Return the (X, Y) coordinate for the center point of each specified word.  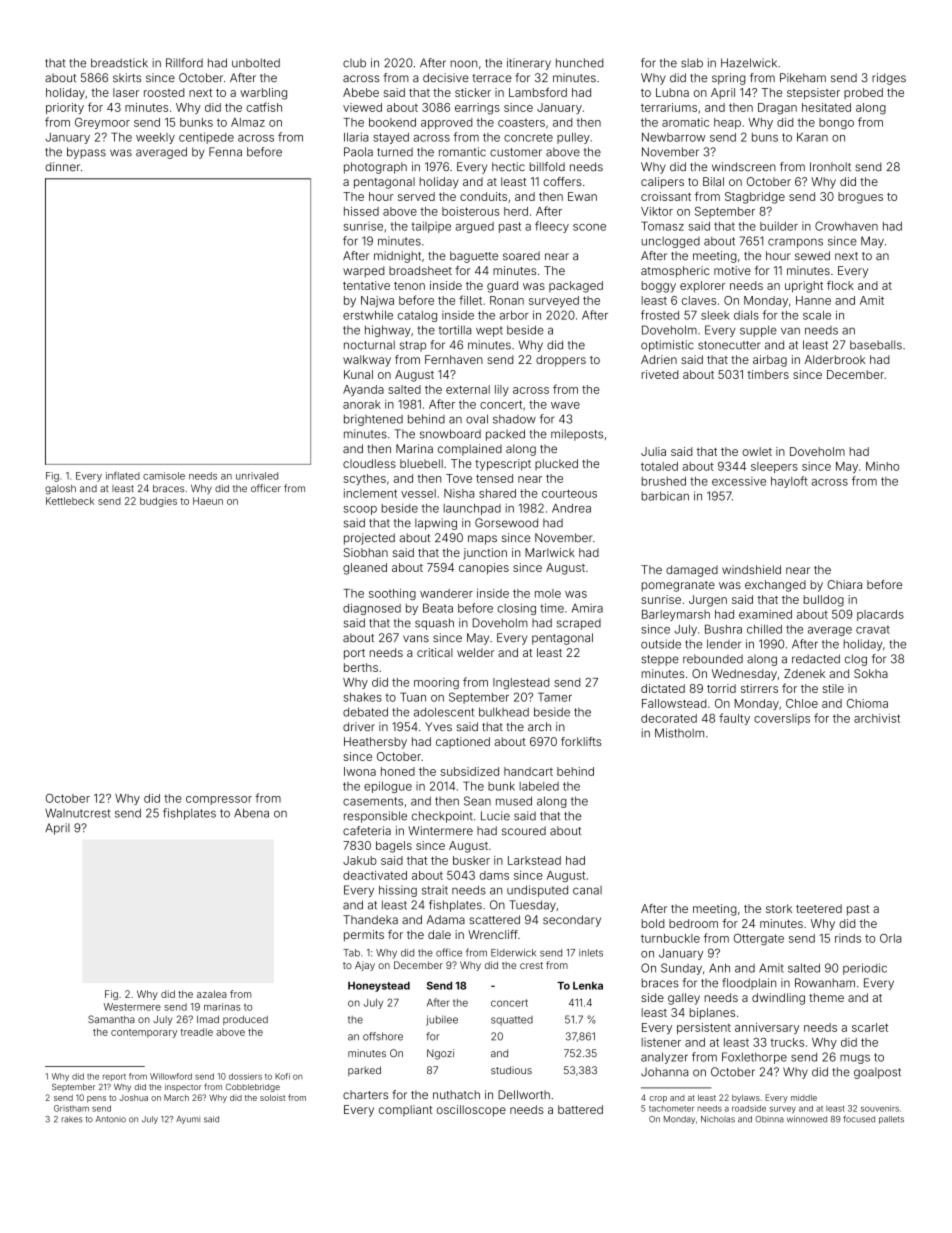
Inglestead (521, 683)
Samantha (111, 1019)
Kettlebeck (70, 501)
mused (514, 801)
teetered (819, 908)
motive (732, 270)
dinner (62, 166)
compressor (219, 800)
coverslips (782, 719)
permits (364, 936)
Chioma (867, 703)
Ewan (582, 196)
